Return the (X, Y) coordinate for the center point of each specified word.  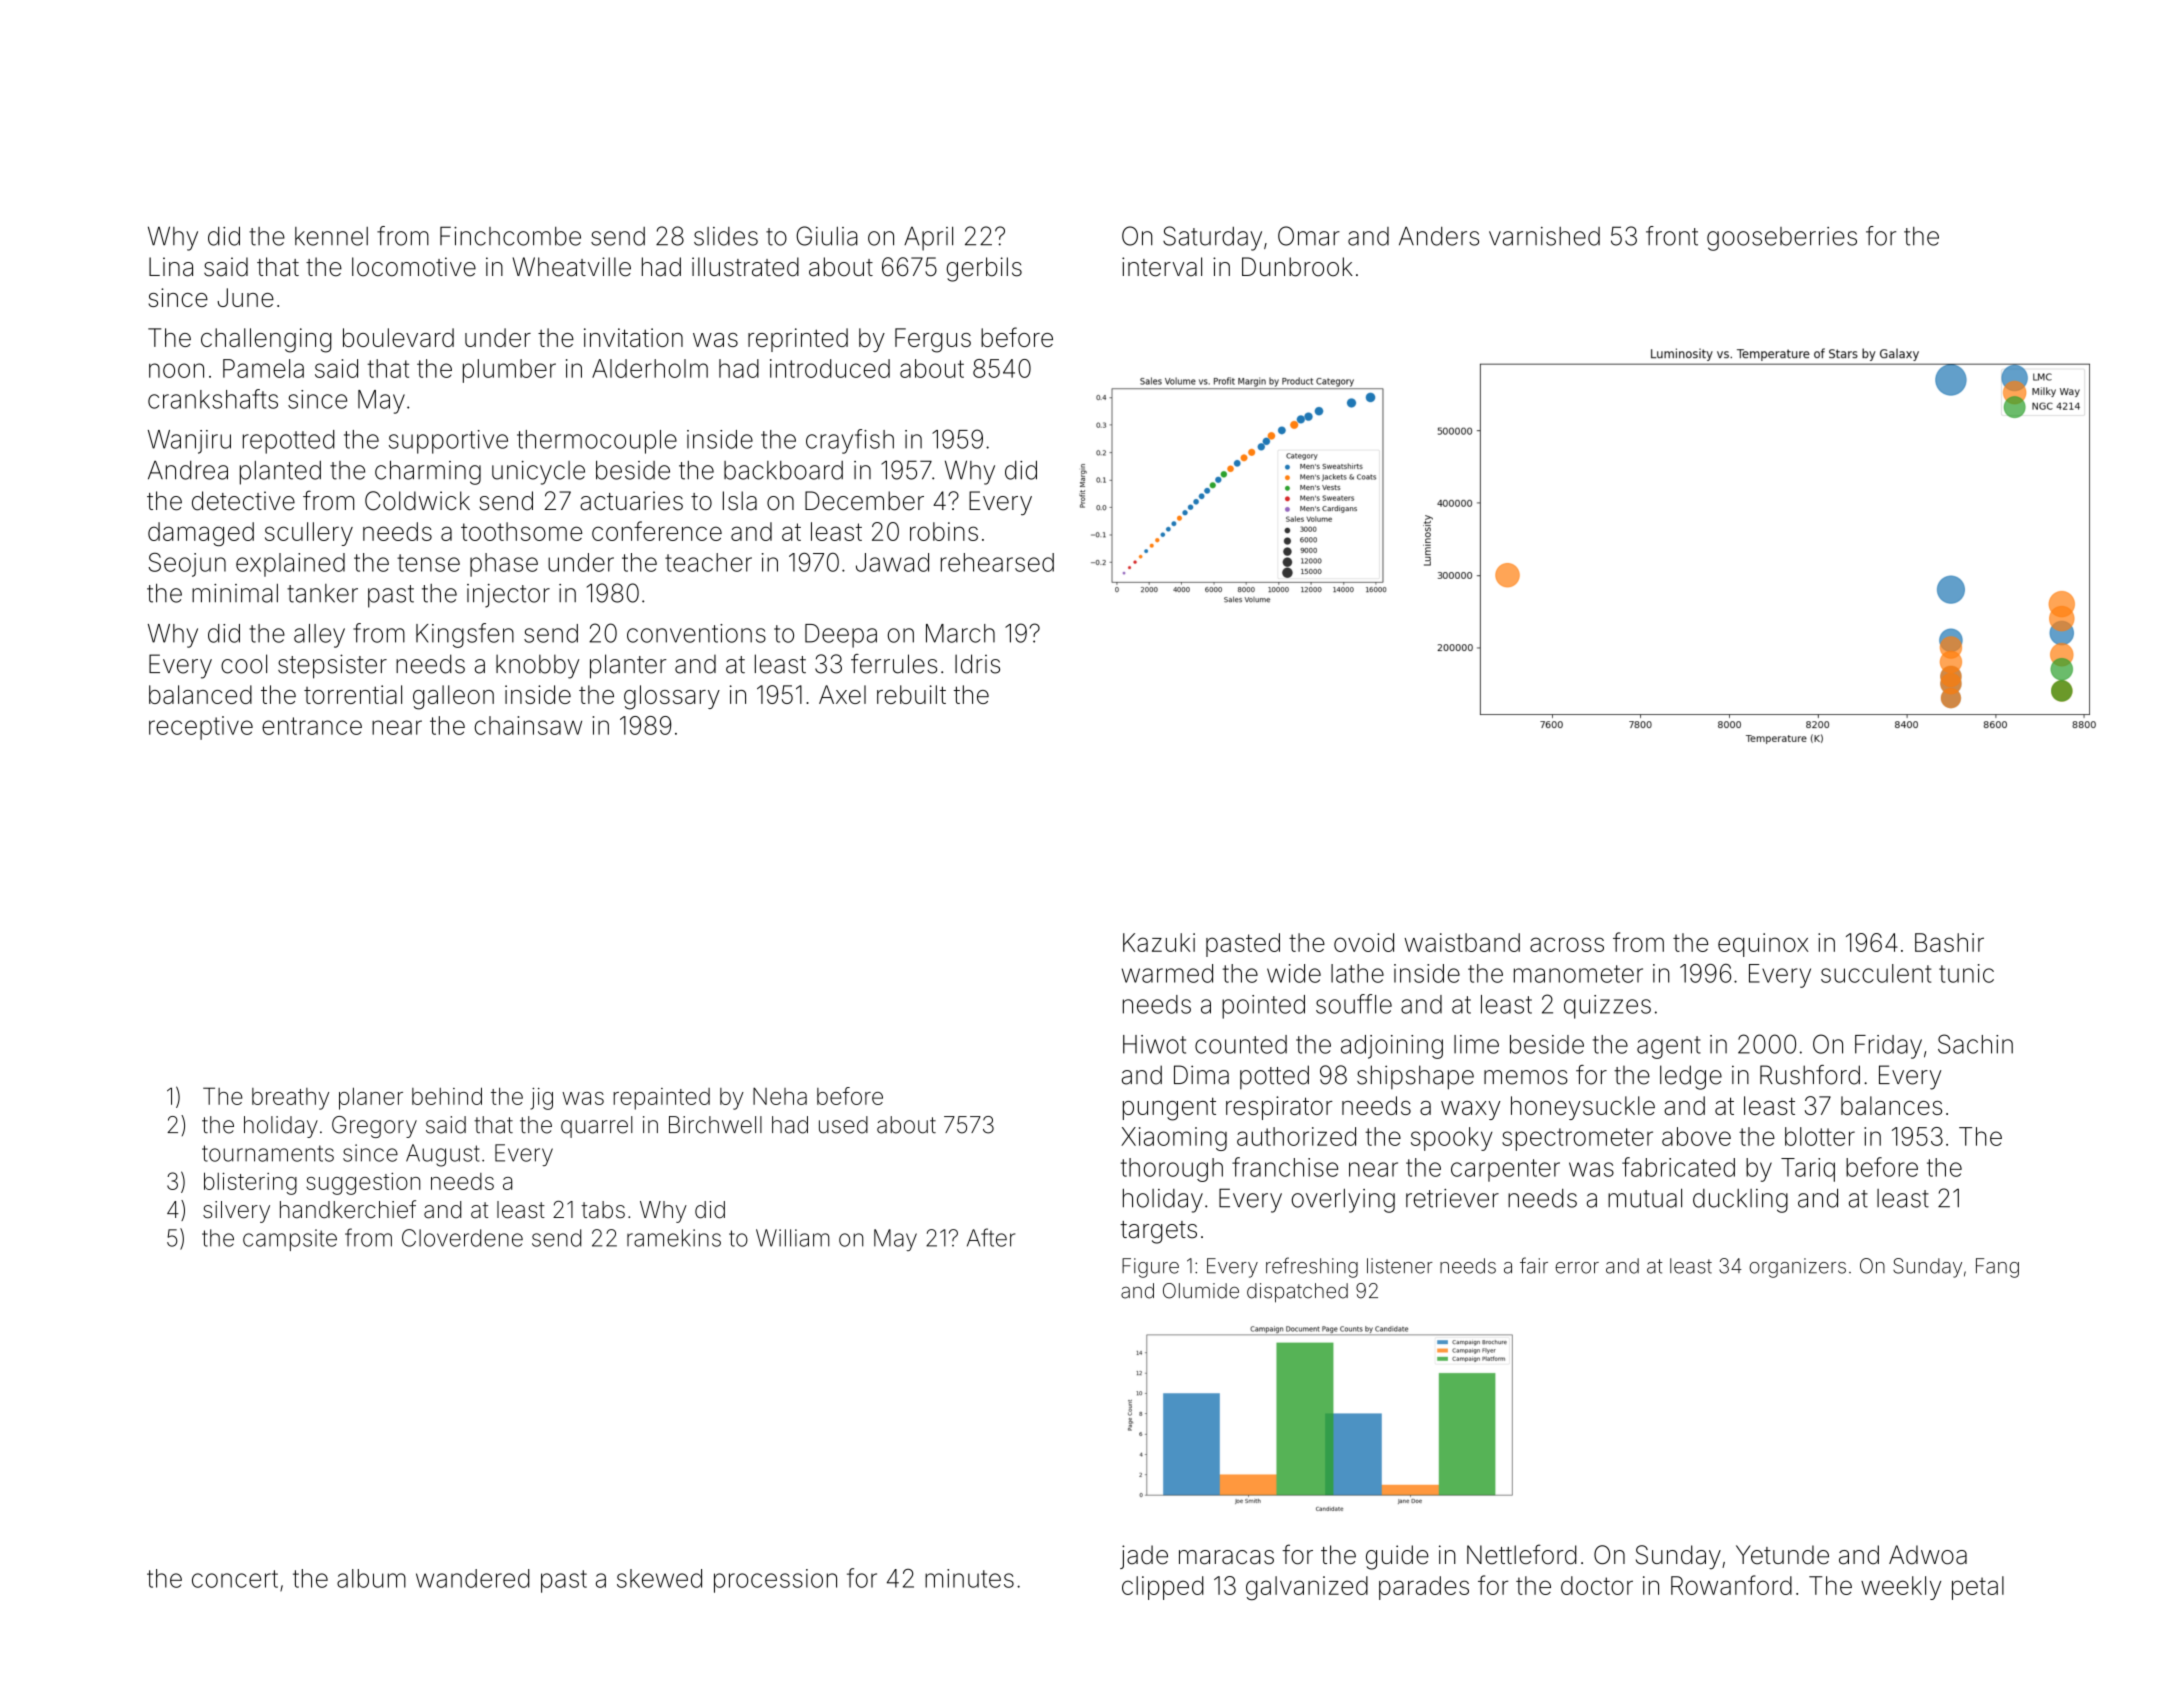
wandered (473, 1578)
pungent (1169, 1109)
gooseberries (1782, 239)
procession (775, 1581)
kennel (331, 236)
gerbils (984, 269)
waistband (1462, 942)
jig (541, 1099)
